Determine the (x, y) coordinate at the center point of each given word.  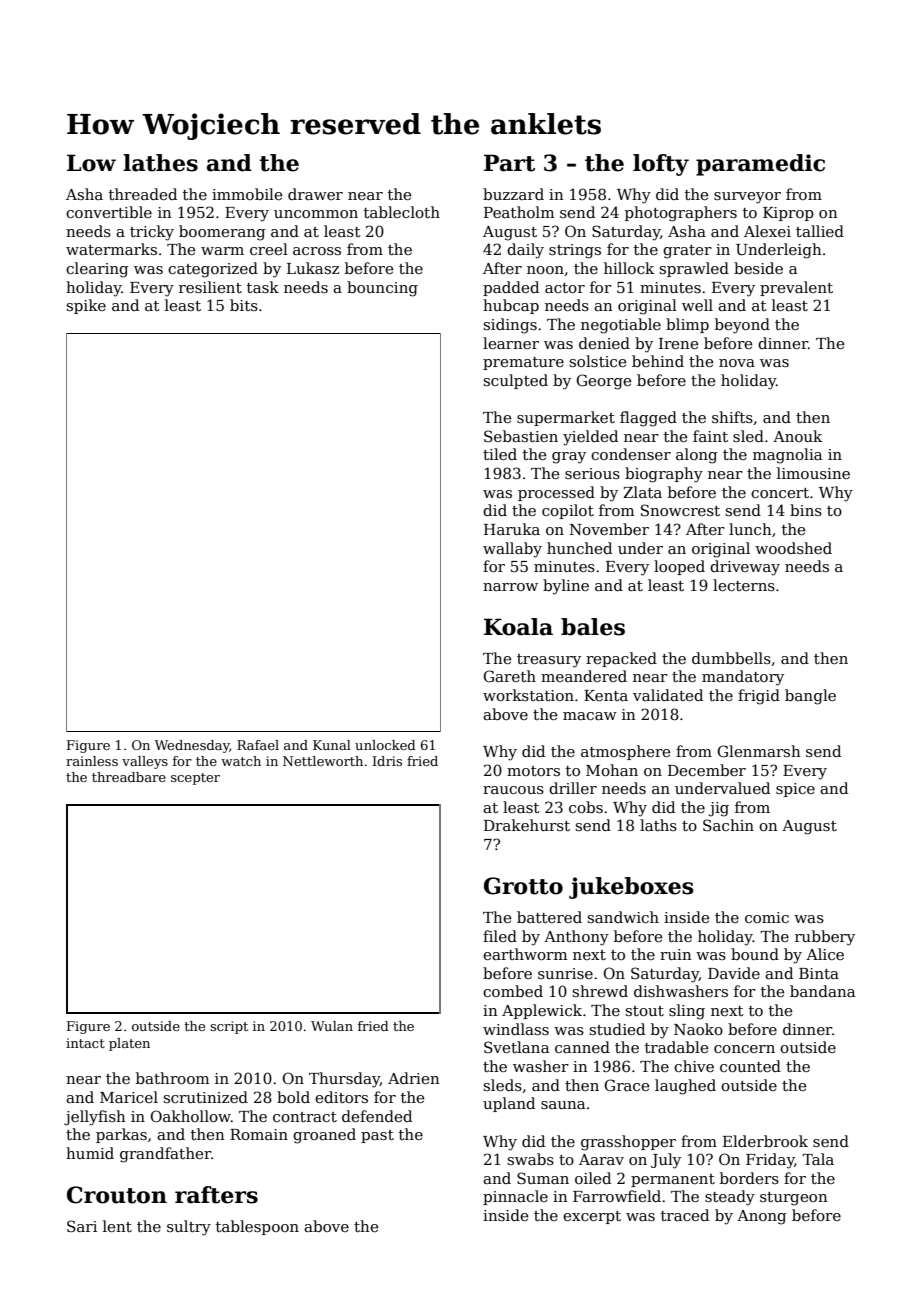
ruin (676, 954)
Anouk (797, 436)
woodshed (793, 548)
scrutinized (205, 1097)
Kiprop (788, 214)
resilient (210, 287)
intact (85, 1043)
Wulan (332, 1026)
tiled (500, 454)
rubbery (825, 938)
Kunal (332, 745)
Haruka (512, 529)
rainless (92, 761)
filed (500, 936)
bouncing (382, 289)
